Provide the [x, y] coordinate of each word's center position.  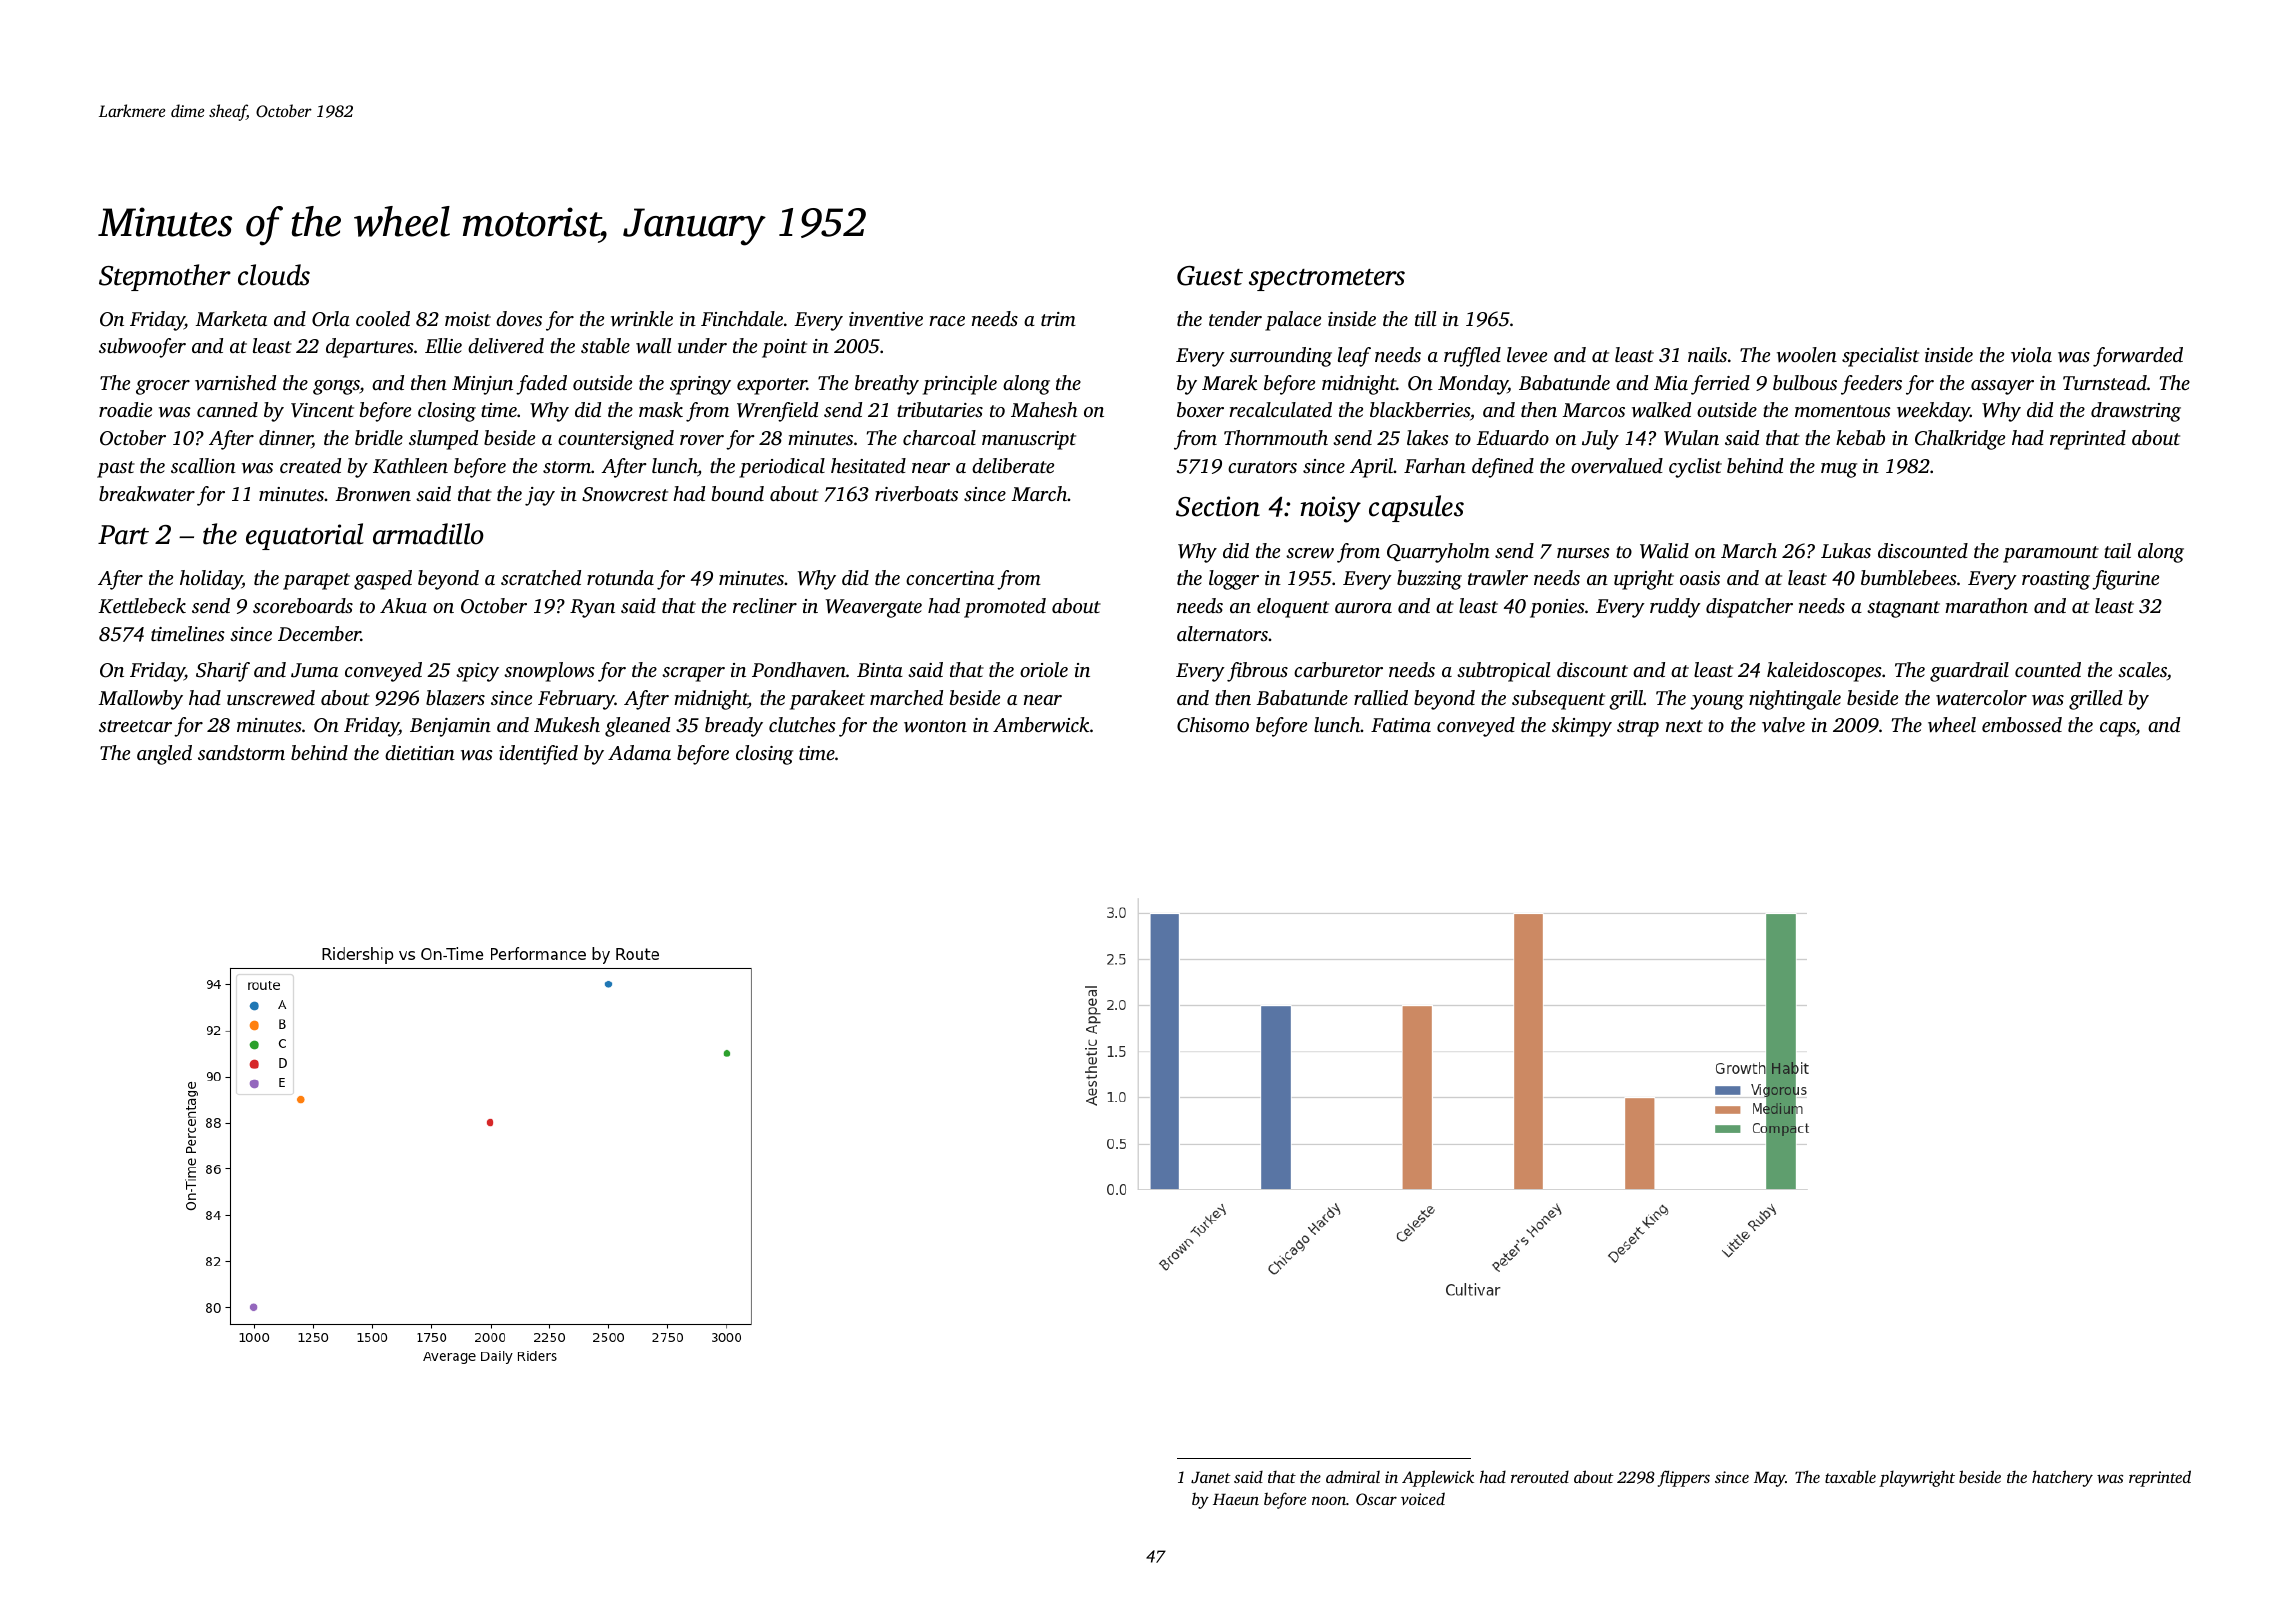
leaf [1354, 357]
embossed [2022, 724]
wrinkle [642, 318]
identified [538, 755]
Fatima [1401, 725]
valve [1783, 724]
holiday [211, 580]
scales [2142, 669]
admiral [1353, 1476]
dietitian [420, 752]
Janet [1211, 1478]
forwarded [2138, 357]
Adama [639, 752]
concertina [950, 578]
